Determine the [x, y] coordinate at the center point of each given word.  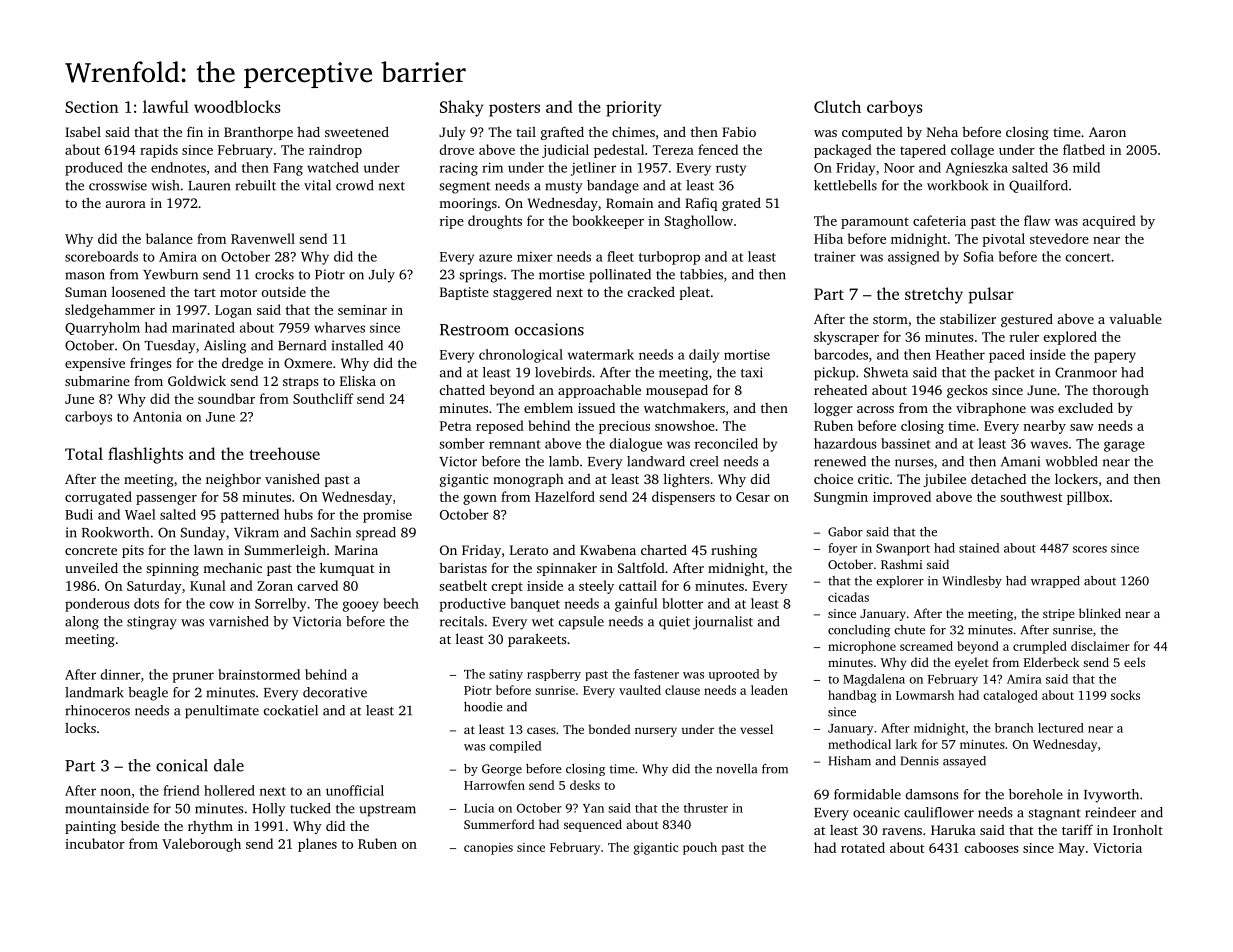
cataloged [1010, 696]
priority [634, 109]
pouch [700, 848]
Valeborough [201, 845]
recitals [462, 621]
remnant [515, 444]
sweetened [357, 131]
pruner [193, 677]
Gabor [845, 532]
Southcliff [323, 398]
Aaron [1107, 132]
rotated [863, 847]
